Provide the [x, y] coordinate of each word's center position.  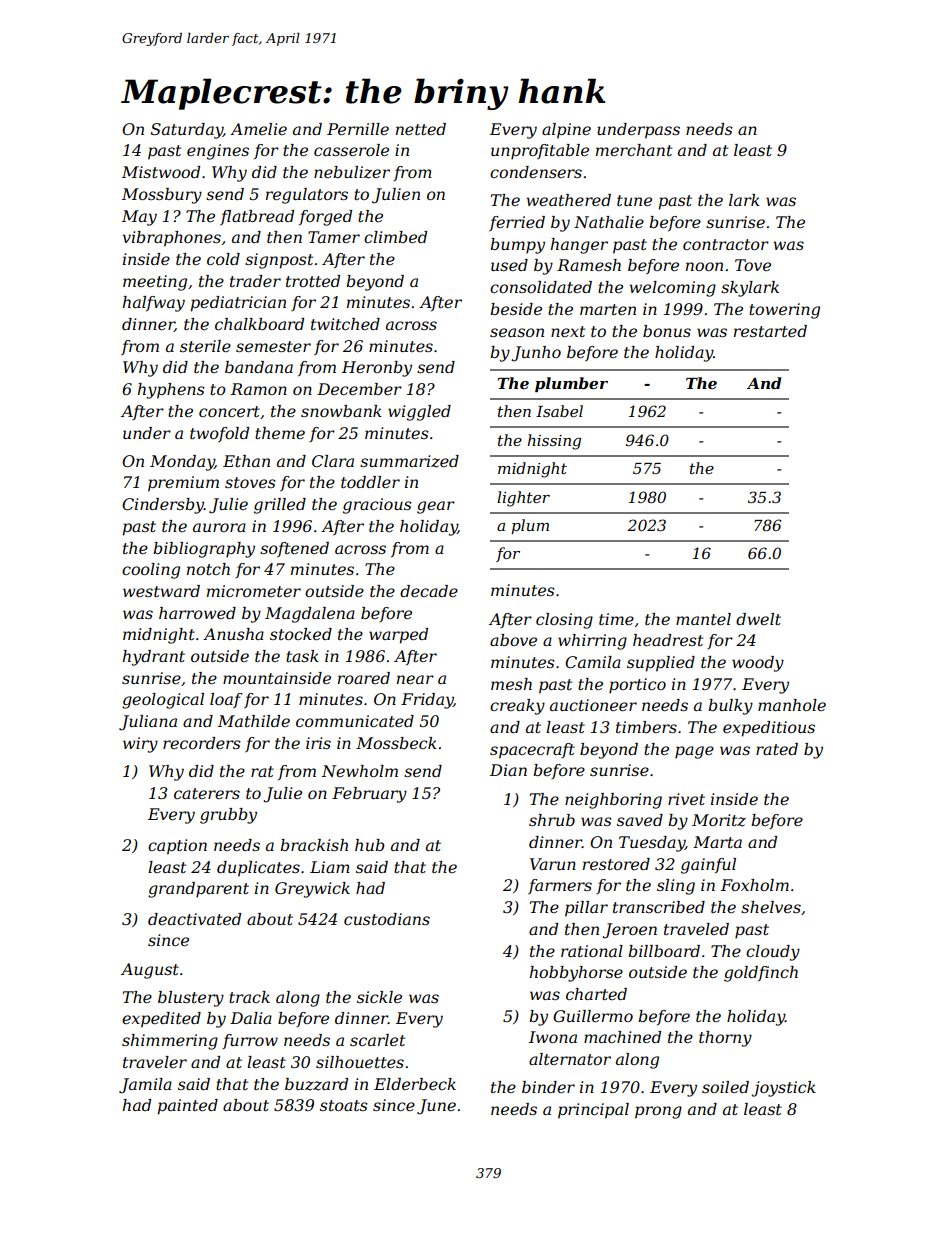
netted [421, 129]
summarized [409, 461]
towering [784, 311]
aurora [219, 527]
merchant [634, 150]
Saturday [187, 131]
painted [188, 1107]
